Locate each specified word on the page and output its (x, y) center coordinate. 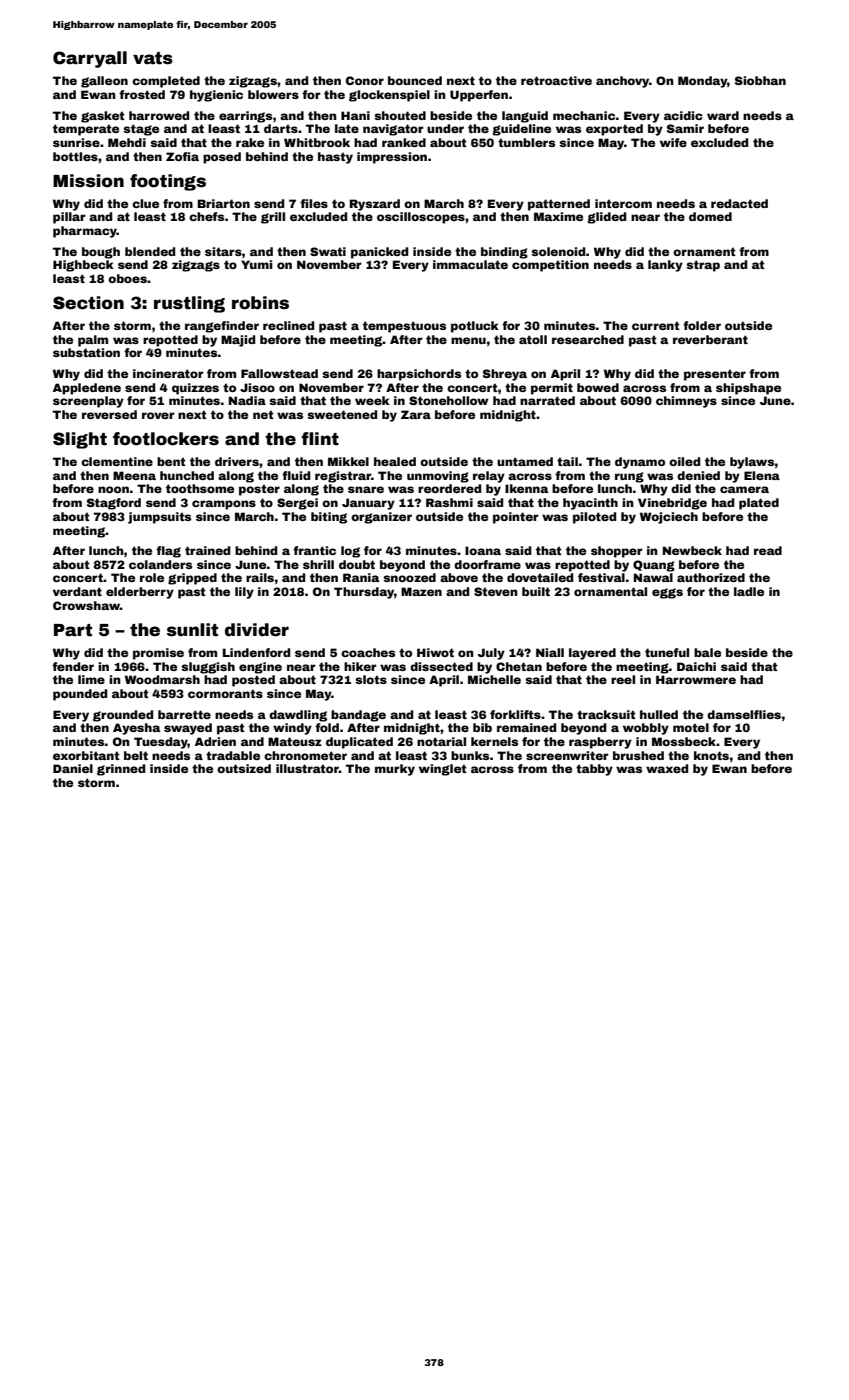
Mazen (421, 591)
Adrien (215, 741)
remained (526, 727)
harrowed (159, 115)
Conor (365, 80)
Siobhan (760, 80)
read (768, 550)
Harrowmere (696, 679)
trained (207, 550)
